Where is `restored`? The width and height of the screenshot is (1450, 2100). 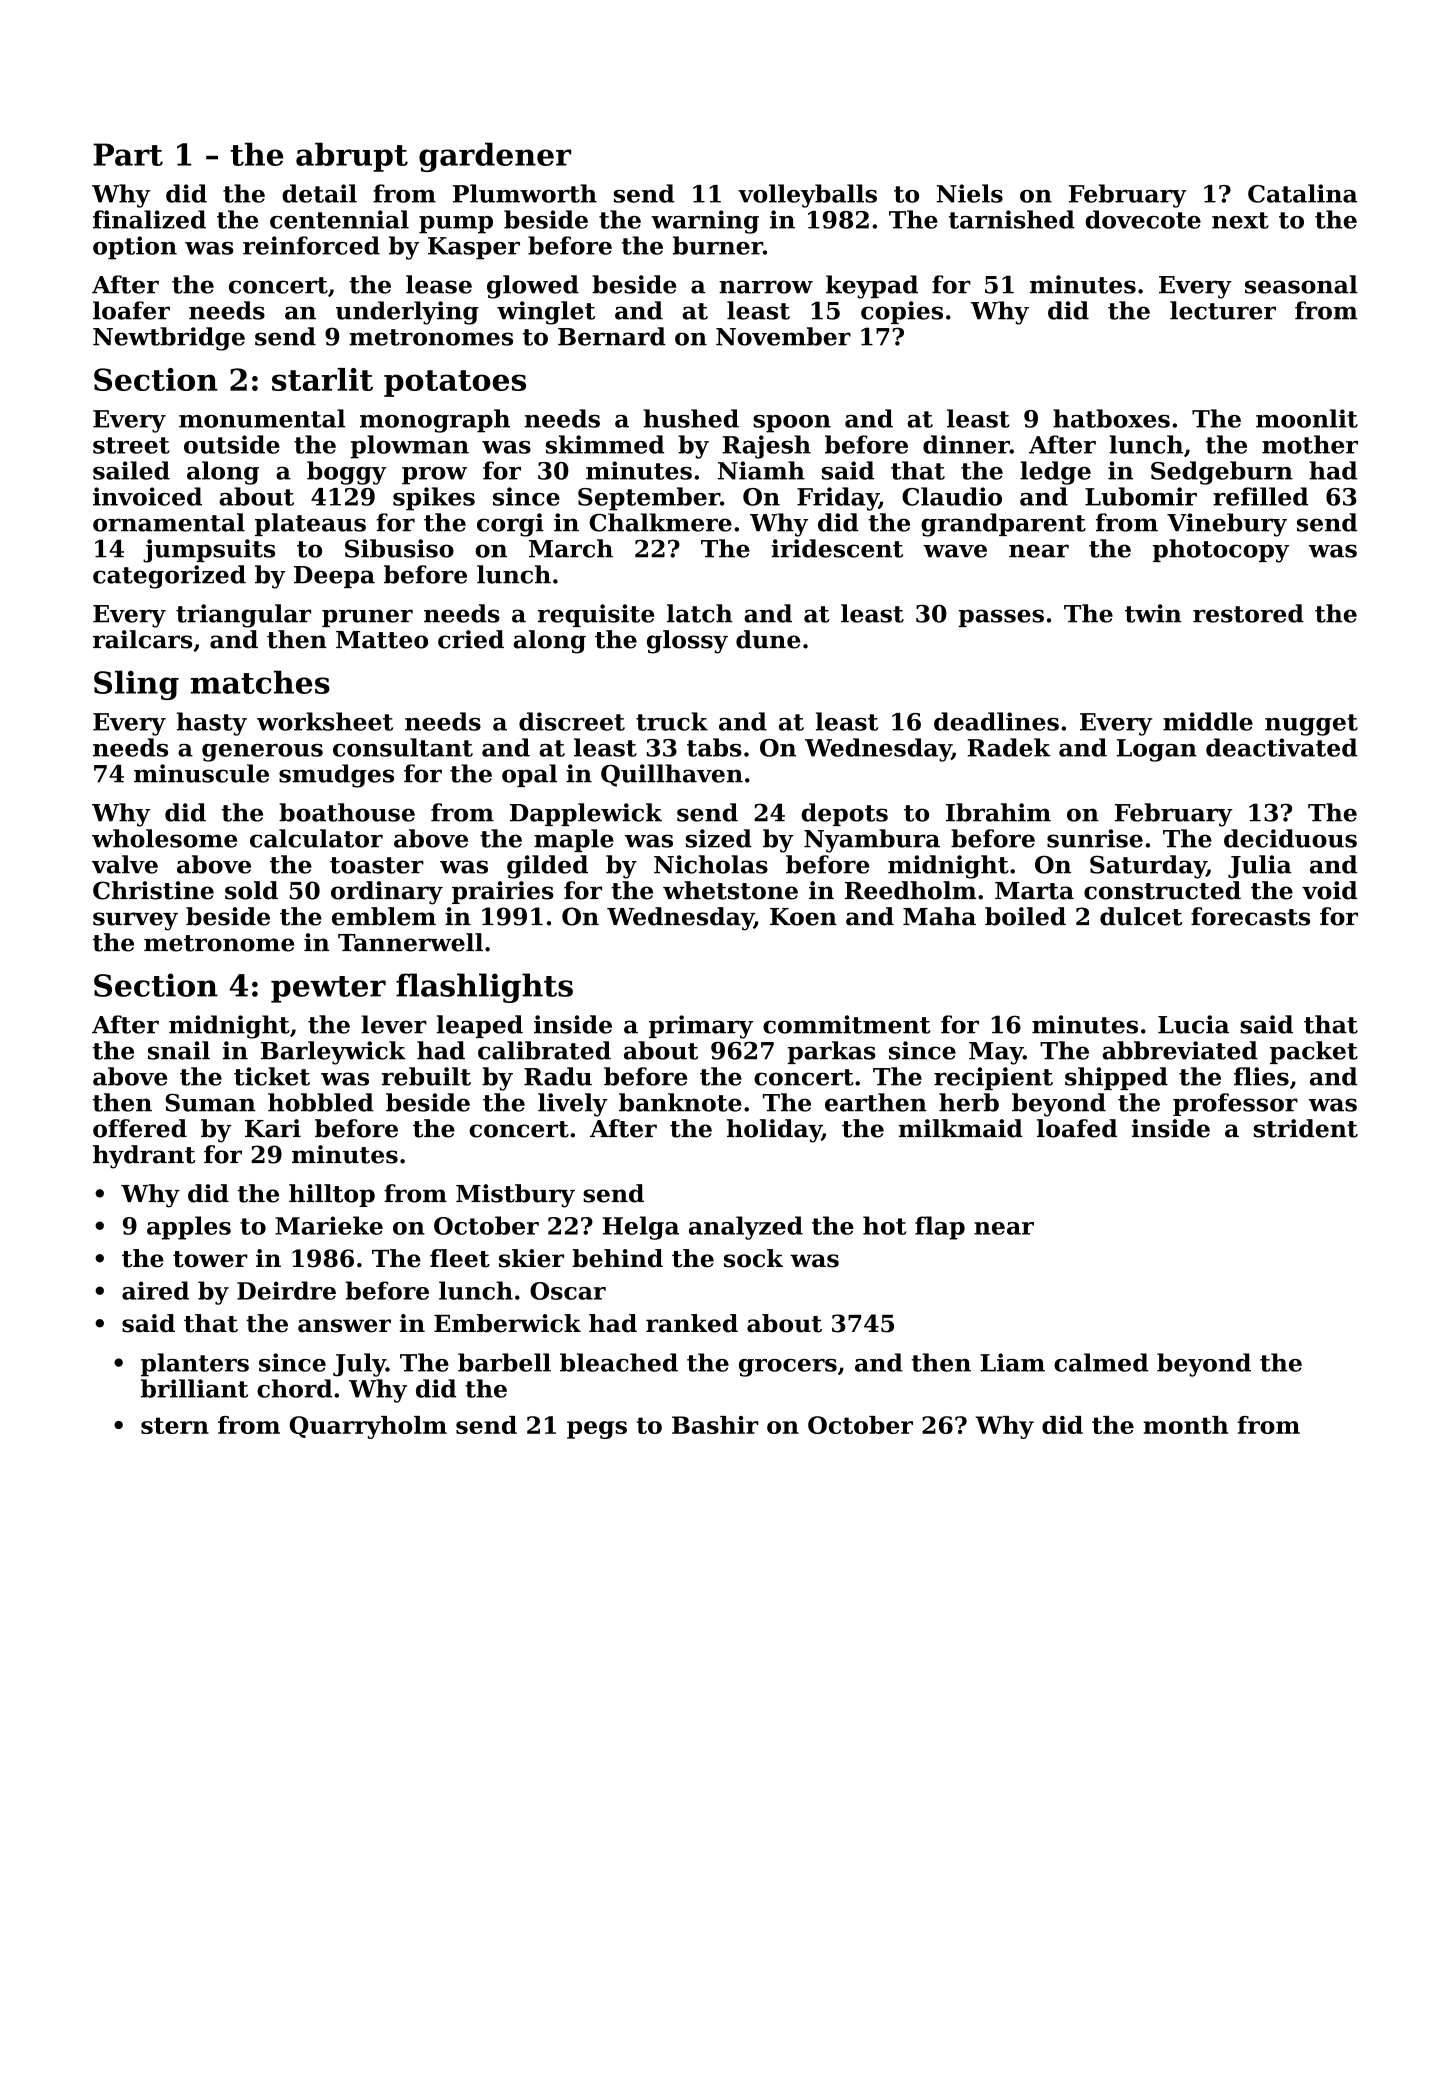
restored is located at coordinates (1248, 613).
